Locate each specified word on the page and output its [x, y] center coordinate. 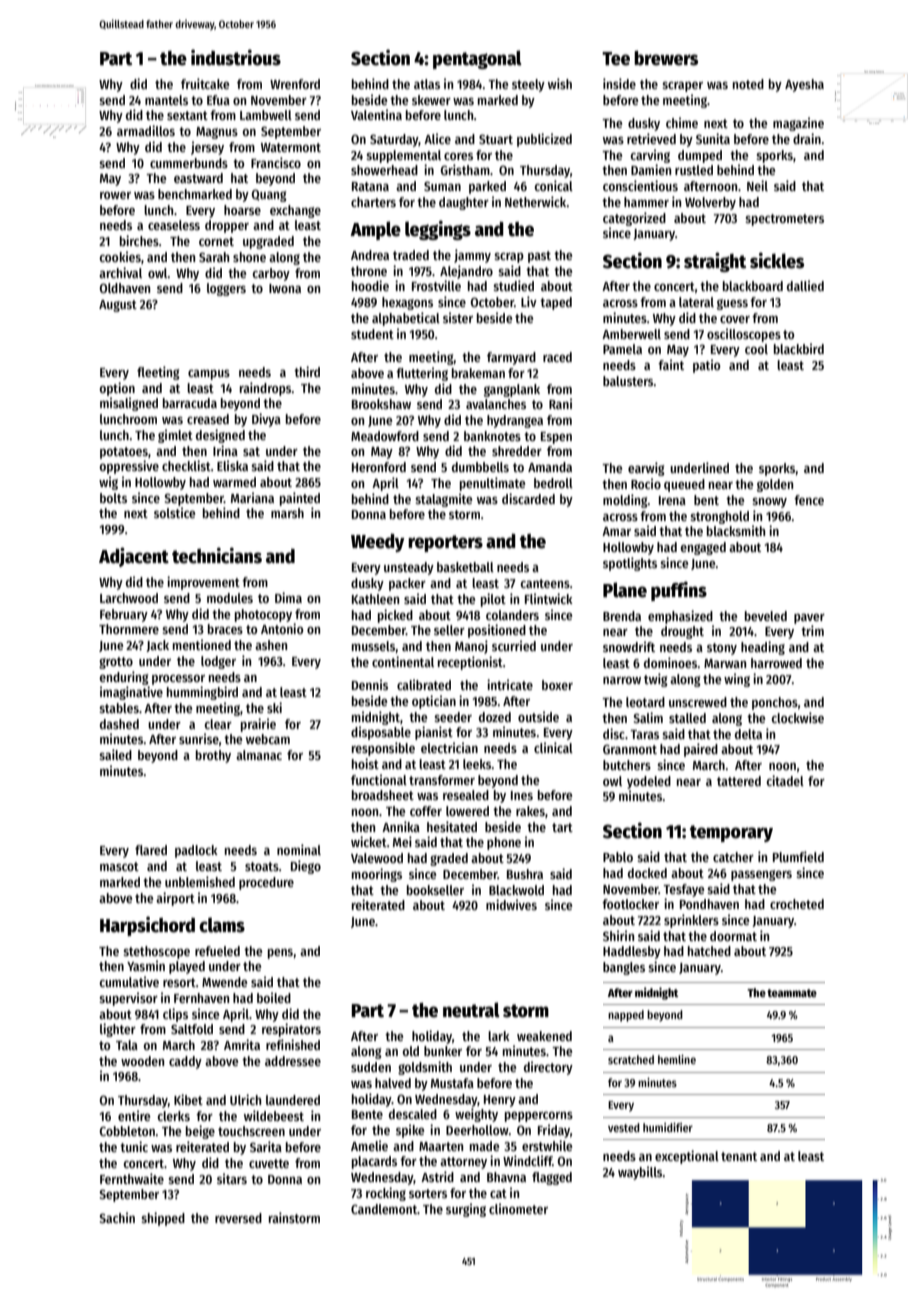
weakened [544, 1036]
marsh [287, 513]
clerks [173, 1116]
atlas [427, 84]
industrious [236, 57]
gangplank [512, 390]
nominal [299, 849]
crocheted [797, 904]
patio [707, 366]
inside [619, 83]
